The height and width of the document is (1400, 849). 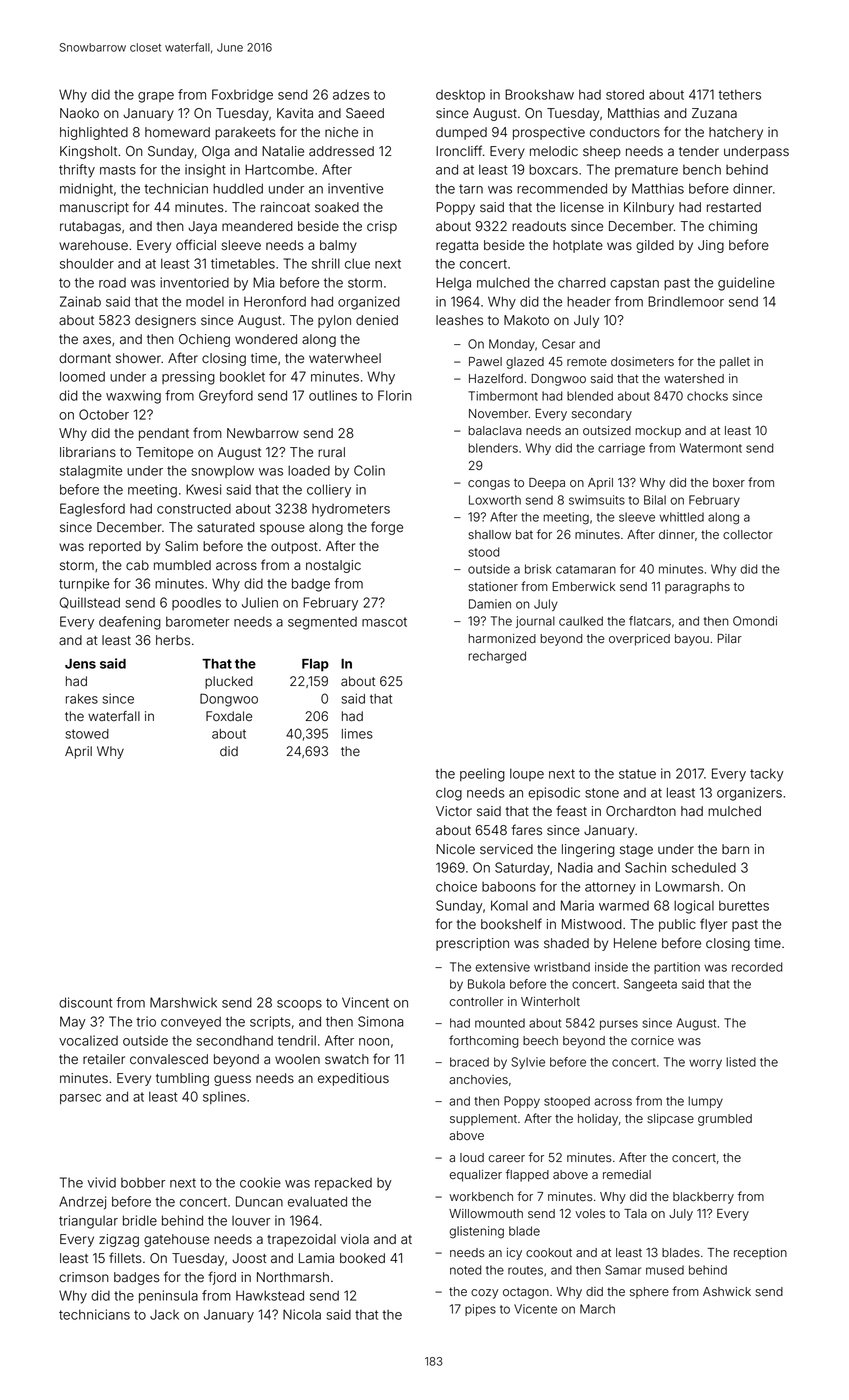 What do you see at coordinates (489, 534) in the document?
I see `shallow` at bounding box center [489, 534].
